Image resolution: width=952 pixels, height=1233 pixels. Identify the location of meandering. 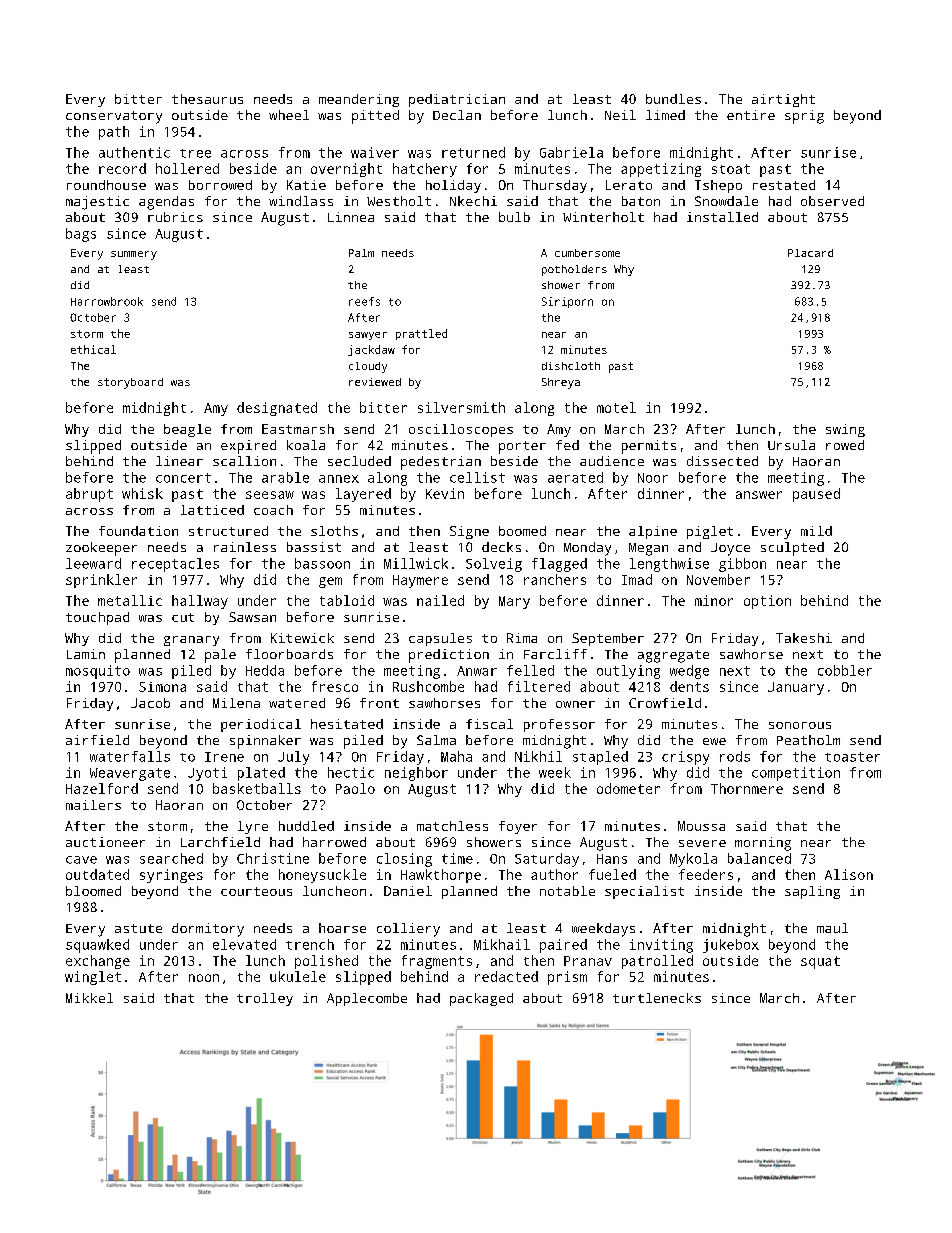
(359, 100).
